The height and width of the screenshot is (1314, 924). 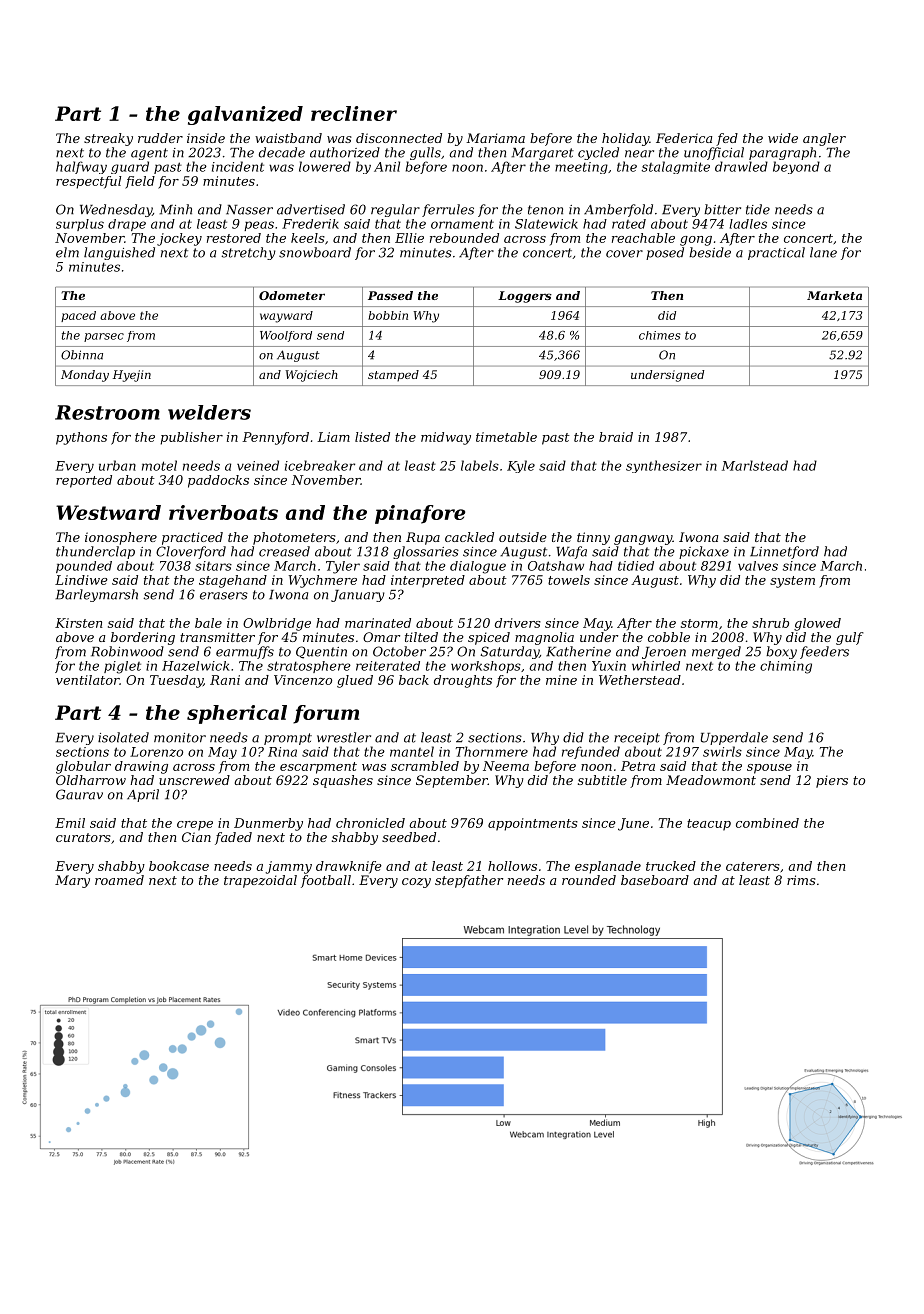 What do you see at coordinates (286, 336) in the screenshot?
I see `Woolford` at bounding box center [286, 336].
